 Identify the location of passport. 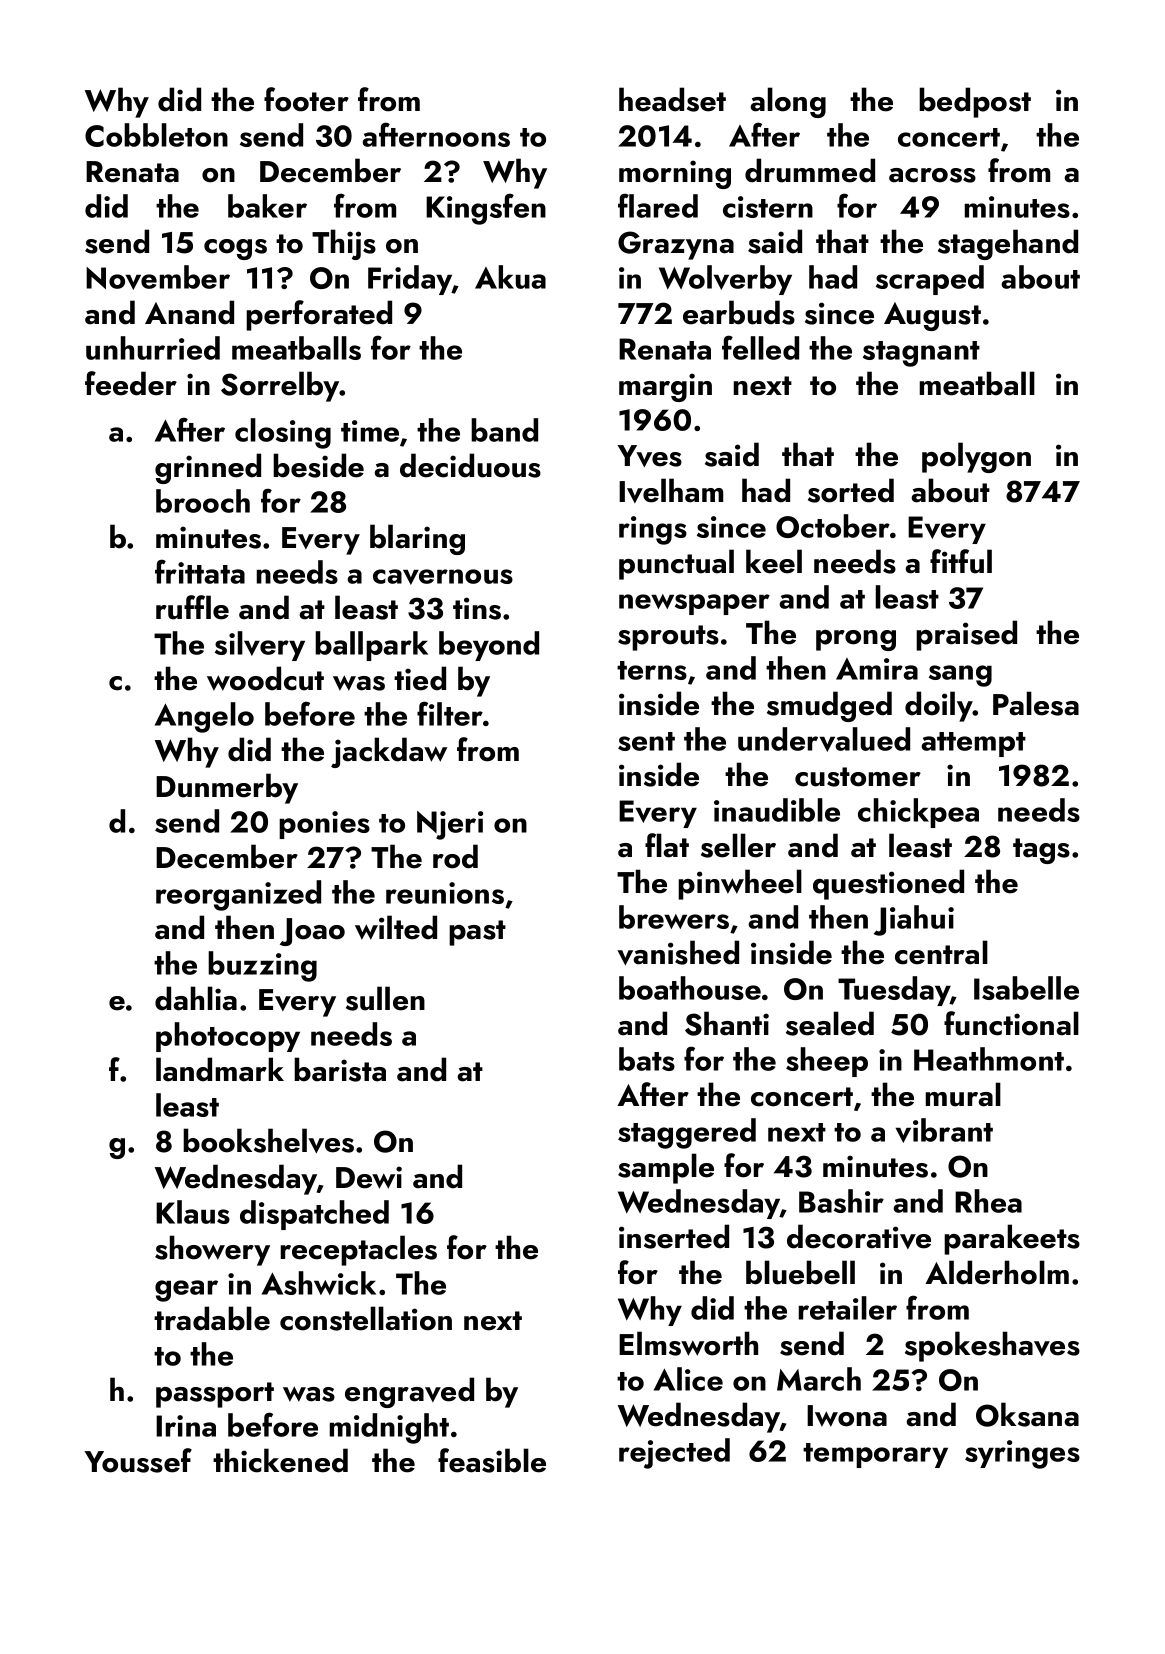
(215, 1395).
